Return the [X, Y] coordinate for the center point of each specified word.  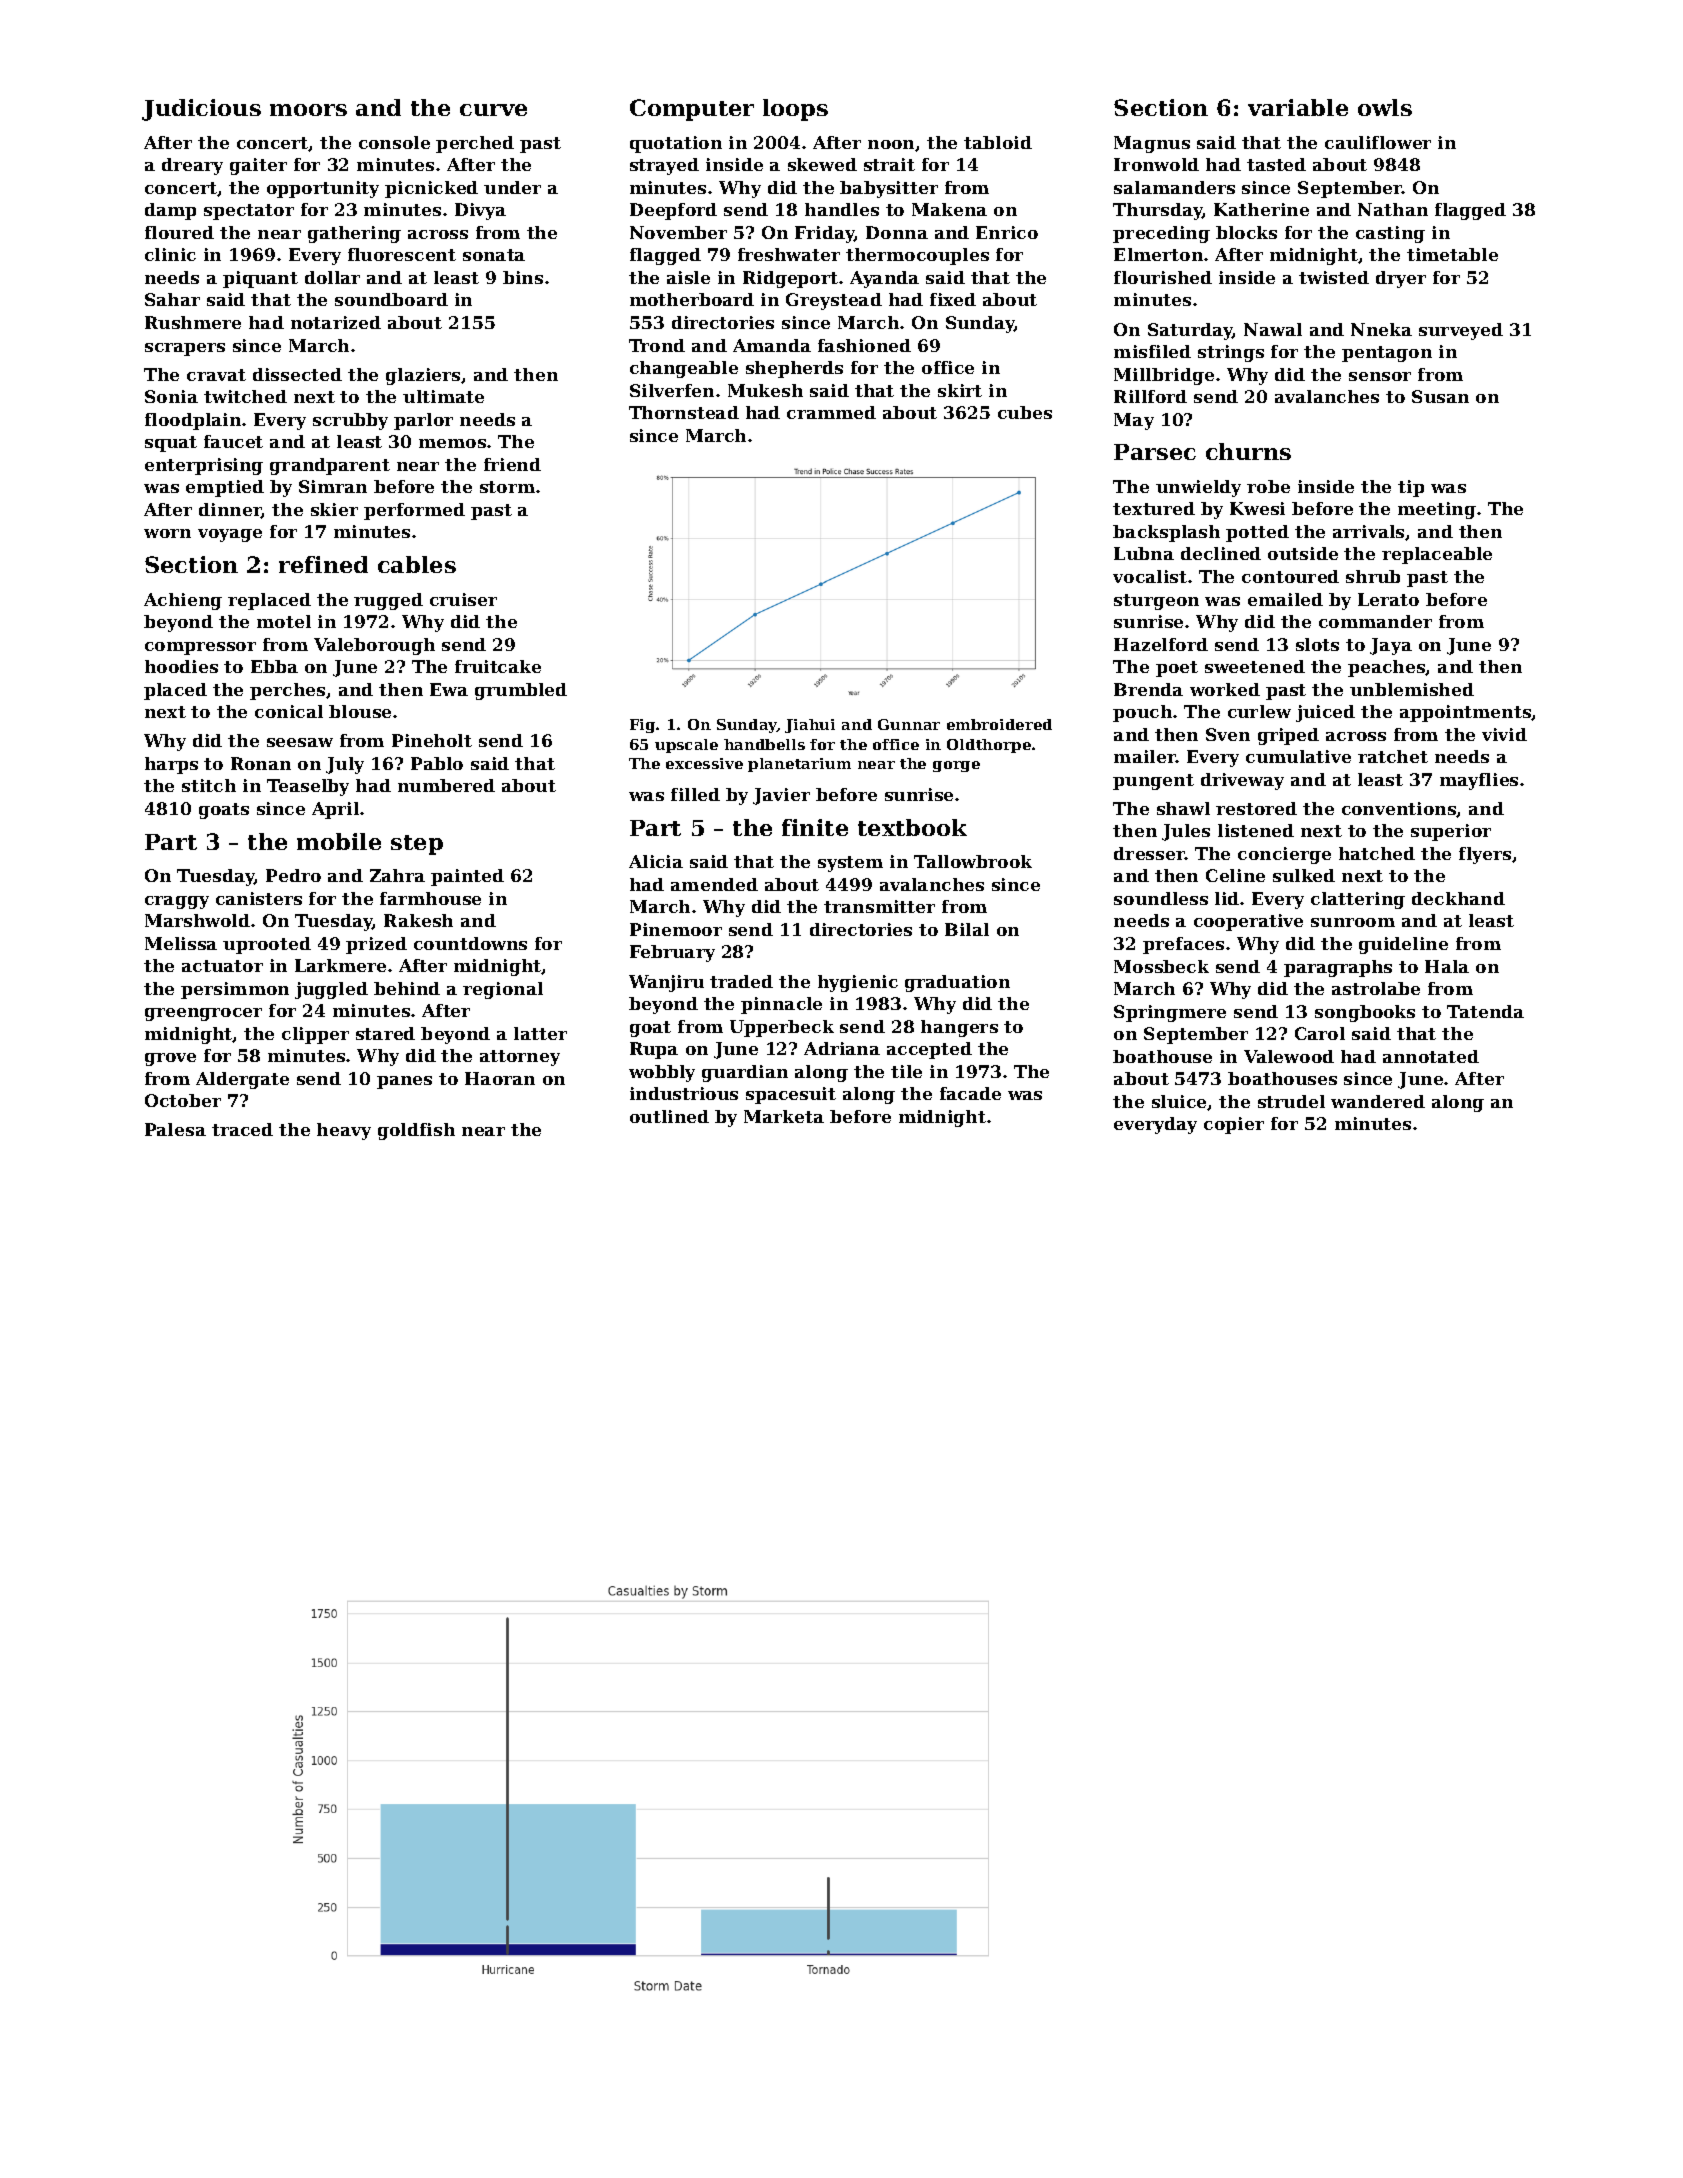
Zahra [397, 875]
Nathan [1393, 209]
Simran [333, 486]
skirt [960, 390]
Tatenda [1485, 1011]
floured [179, 232]
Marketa [784, 1116]
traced [242, 1129]
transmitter [879, 906]
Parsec [1155, 452]
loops [795, 110]
